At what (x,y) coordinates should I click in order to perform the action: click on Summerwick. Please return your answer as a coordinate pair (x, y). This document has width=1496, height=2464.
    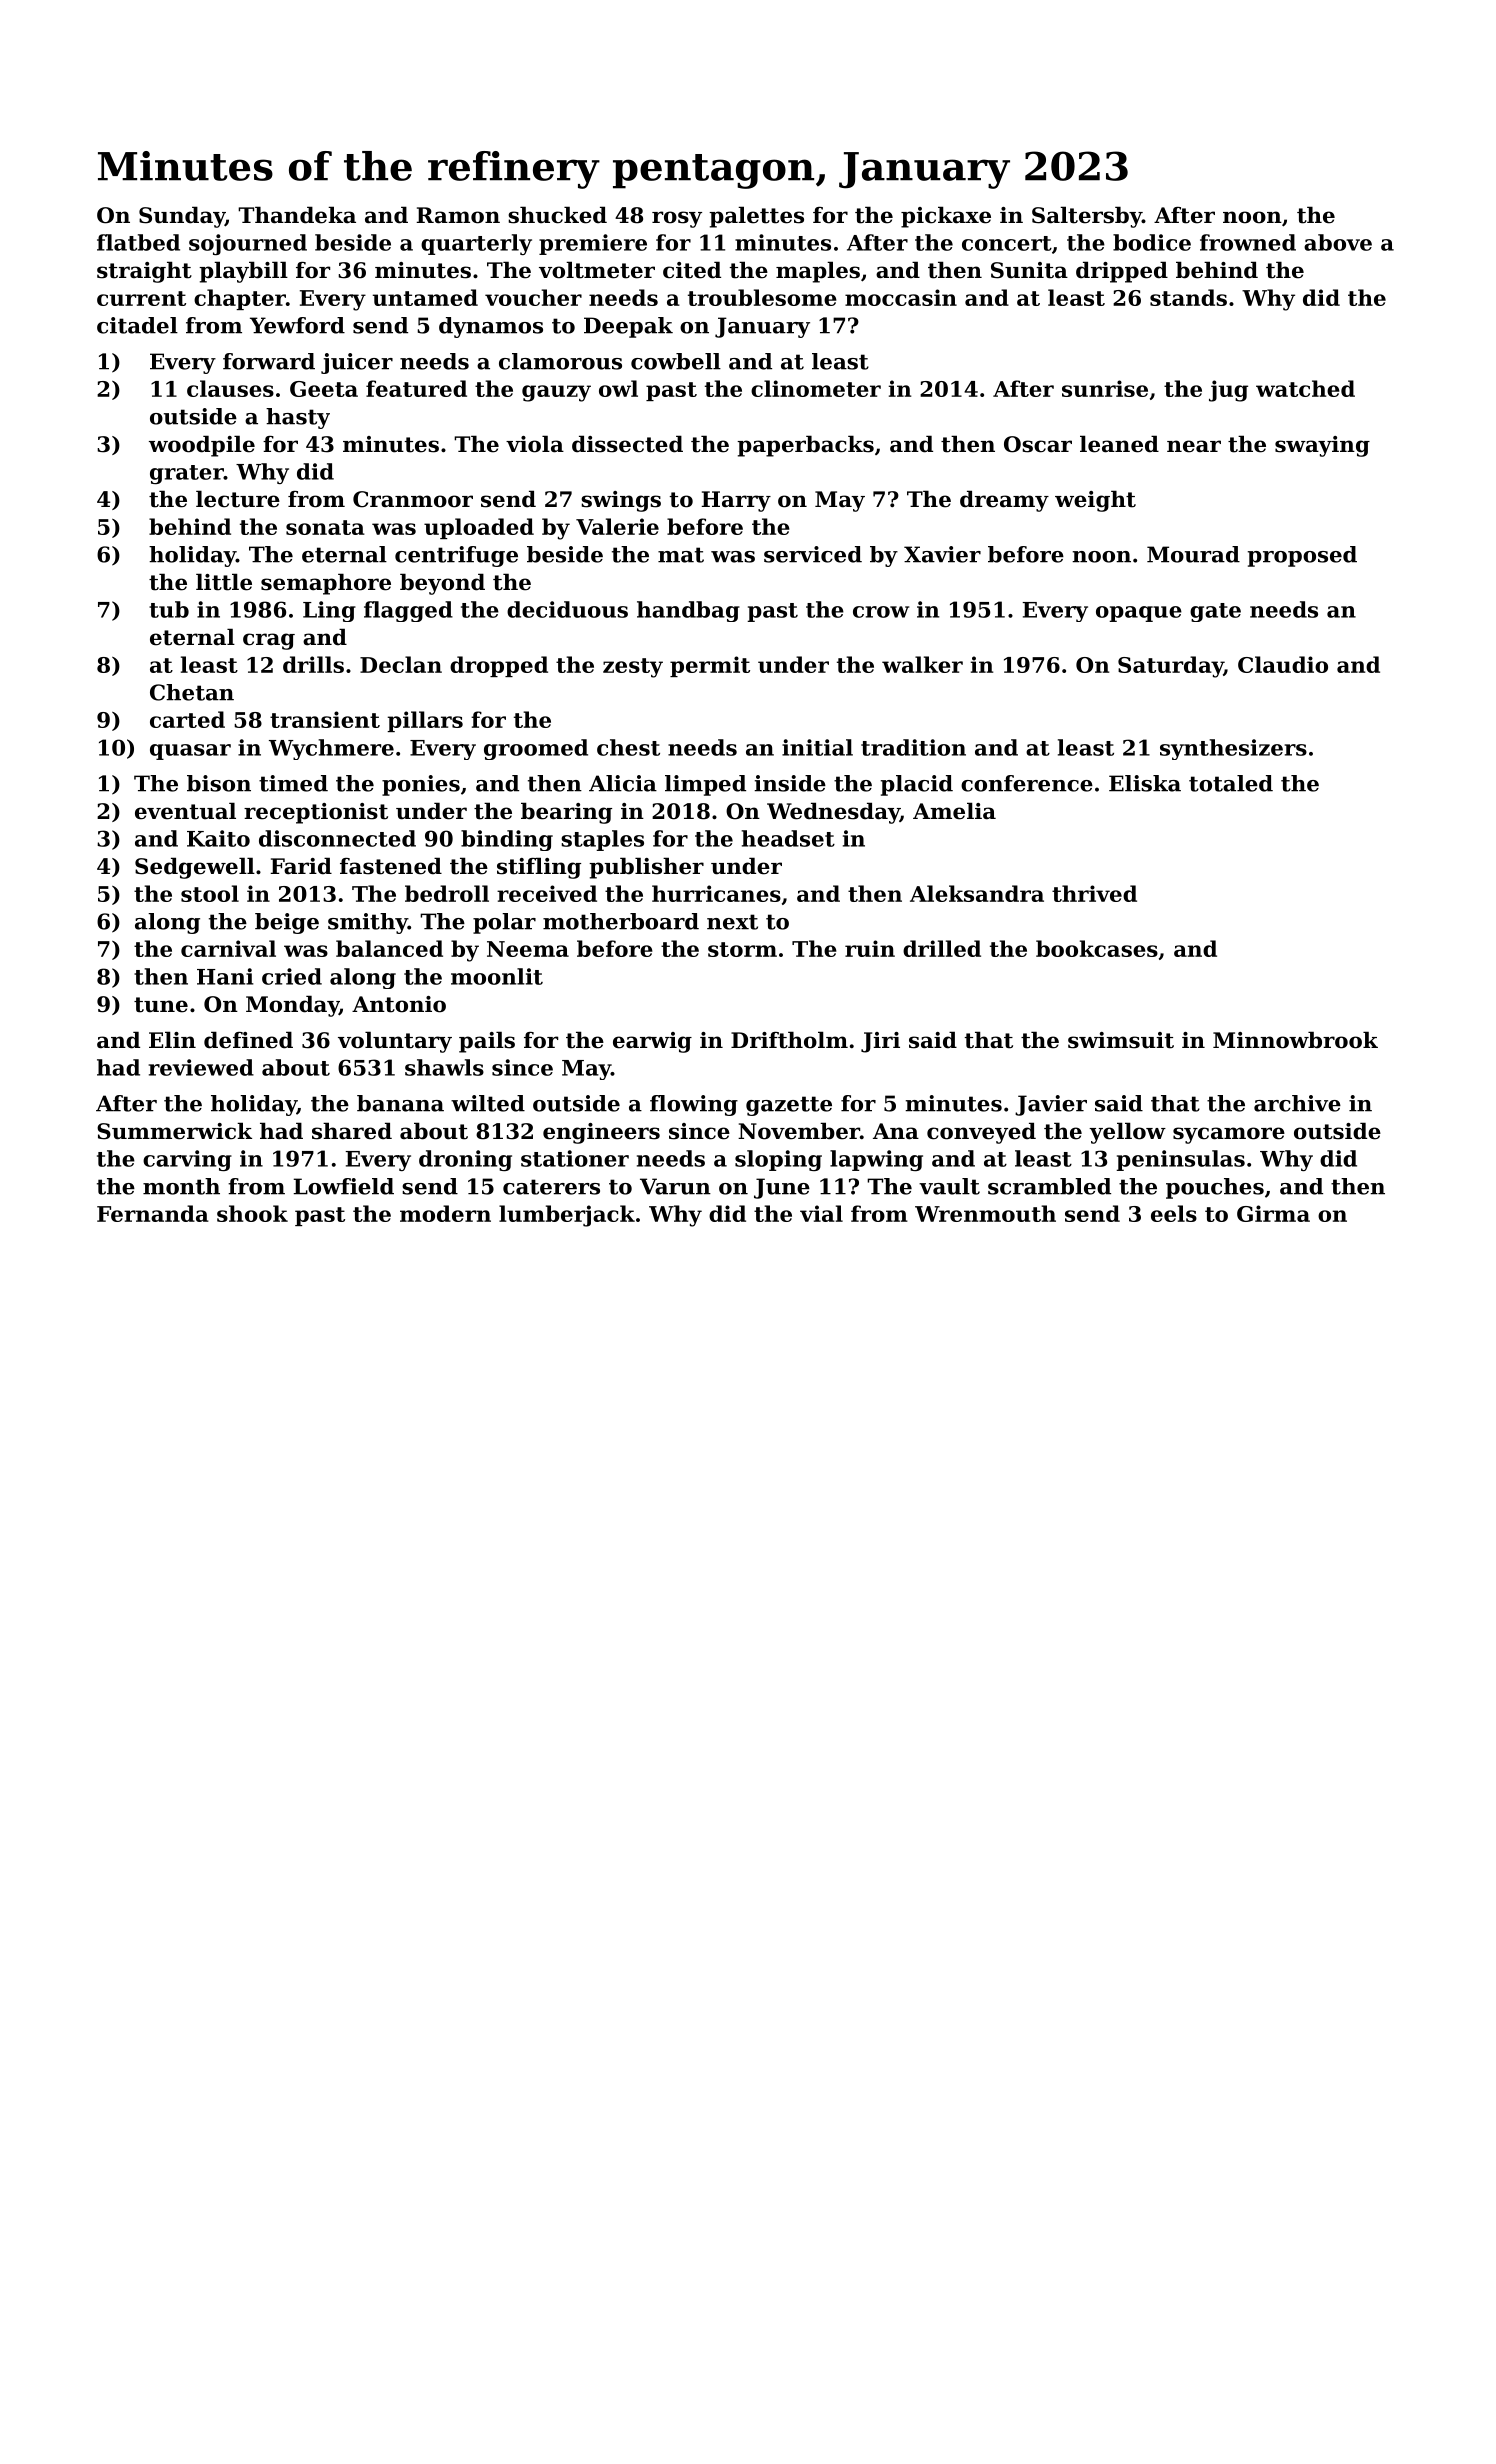
    Looking at the image, I should click on (174, 1131).
